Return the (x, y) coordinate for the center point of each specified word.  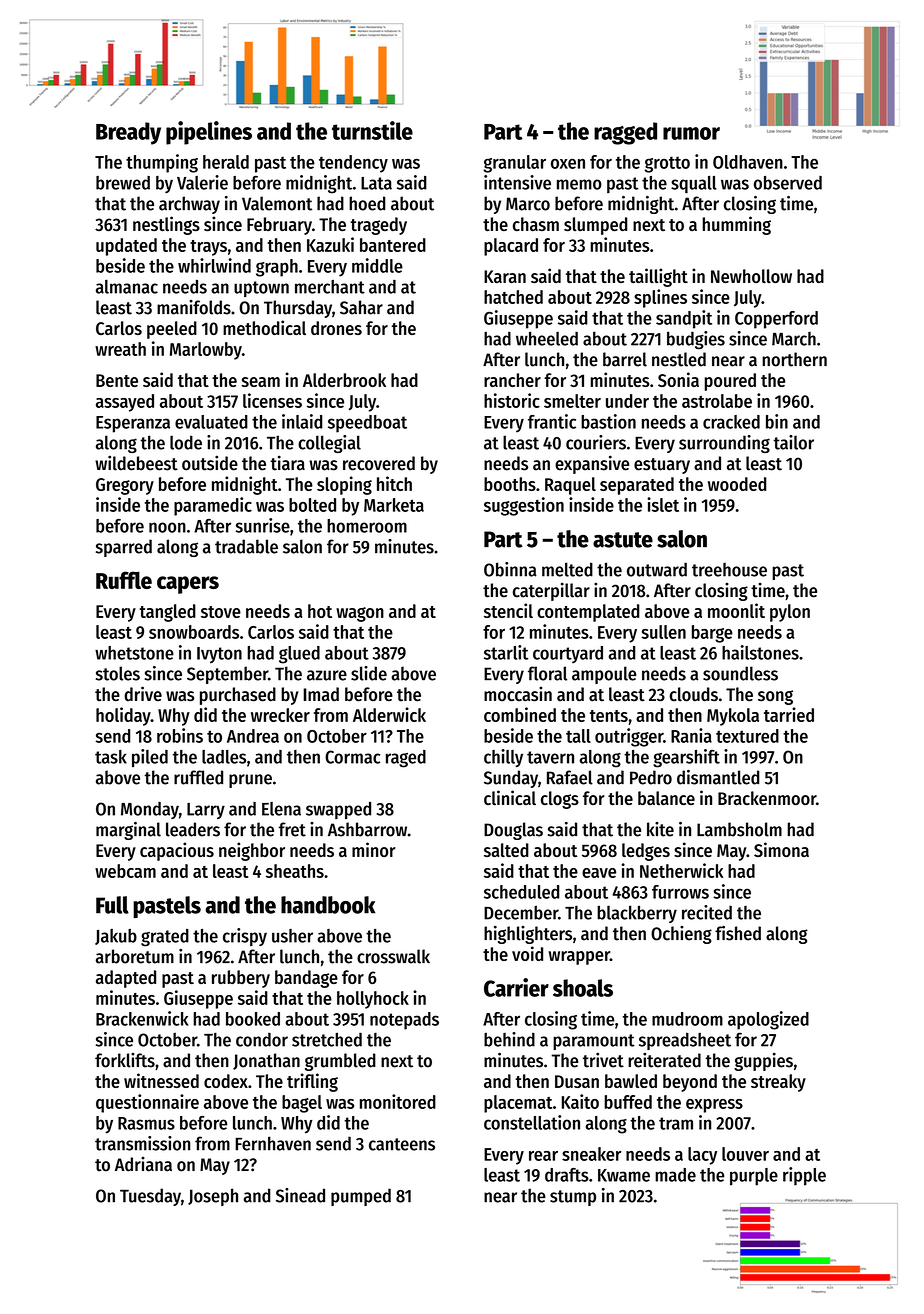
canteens (402, 1144)
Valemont (277, 203)
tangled (167, 613)
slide (369, 673)
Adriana (143, 1164)
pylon (790, 613)
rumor (691, 133)
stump (573, 1198)
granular (514, 164)
